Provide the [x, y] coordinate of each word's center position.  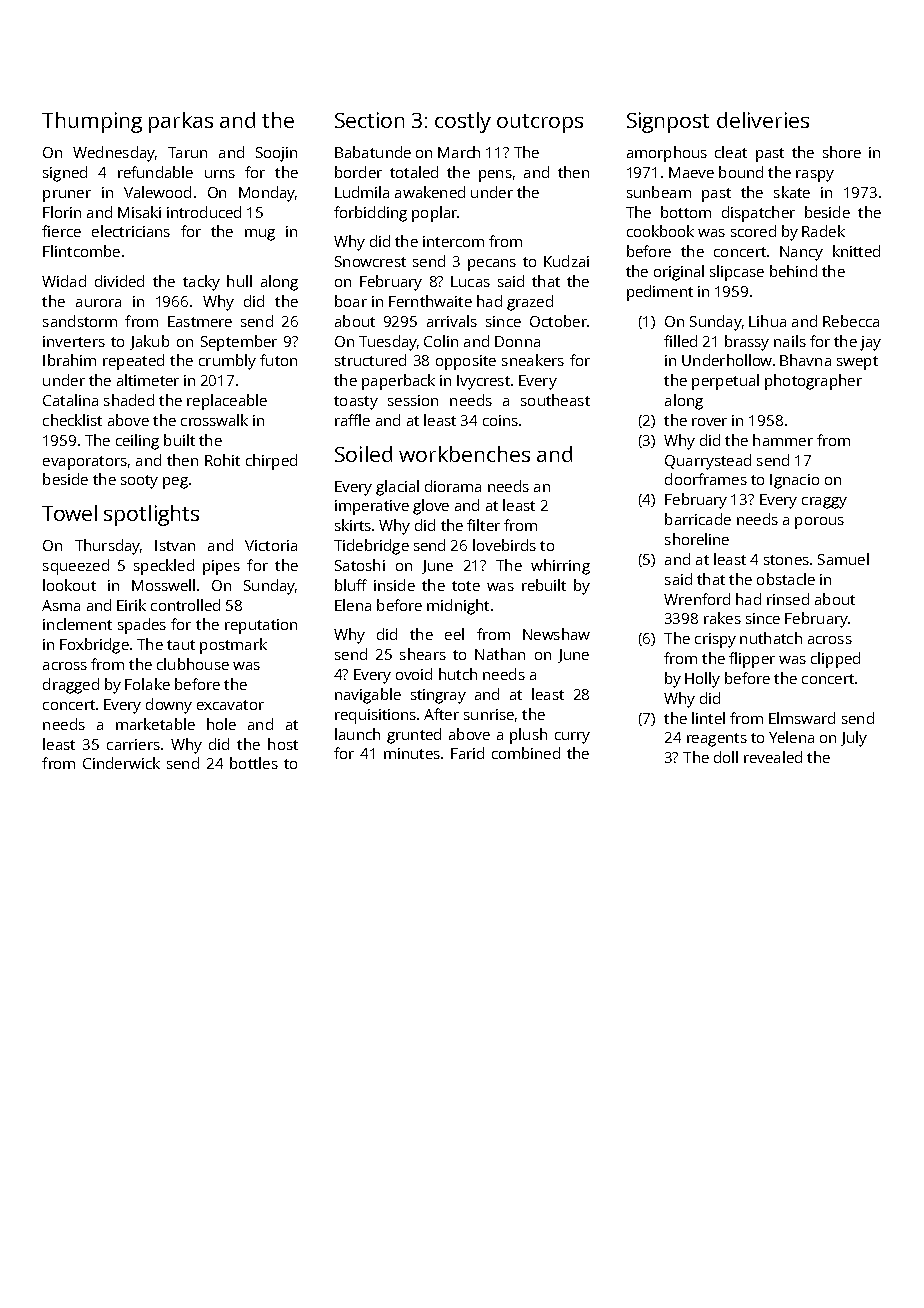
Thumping [92, 122]
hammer [783, 440]
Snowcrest [370, 261]
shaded [129, 400]
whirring [560, 567]
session [413, 400]
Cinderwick [121, 763]
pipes [221, 567]
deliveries [763, 120]
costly [463, 122]
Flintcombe [81, 251]
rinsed [788, 599]
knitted [856, 251]
